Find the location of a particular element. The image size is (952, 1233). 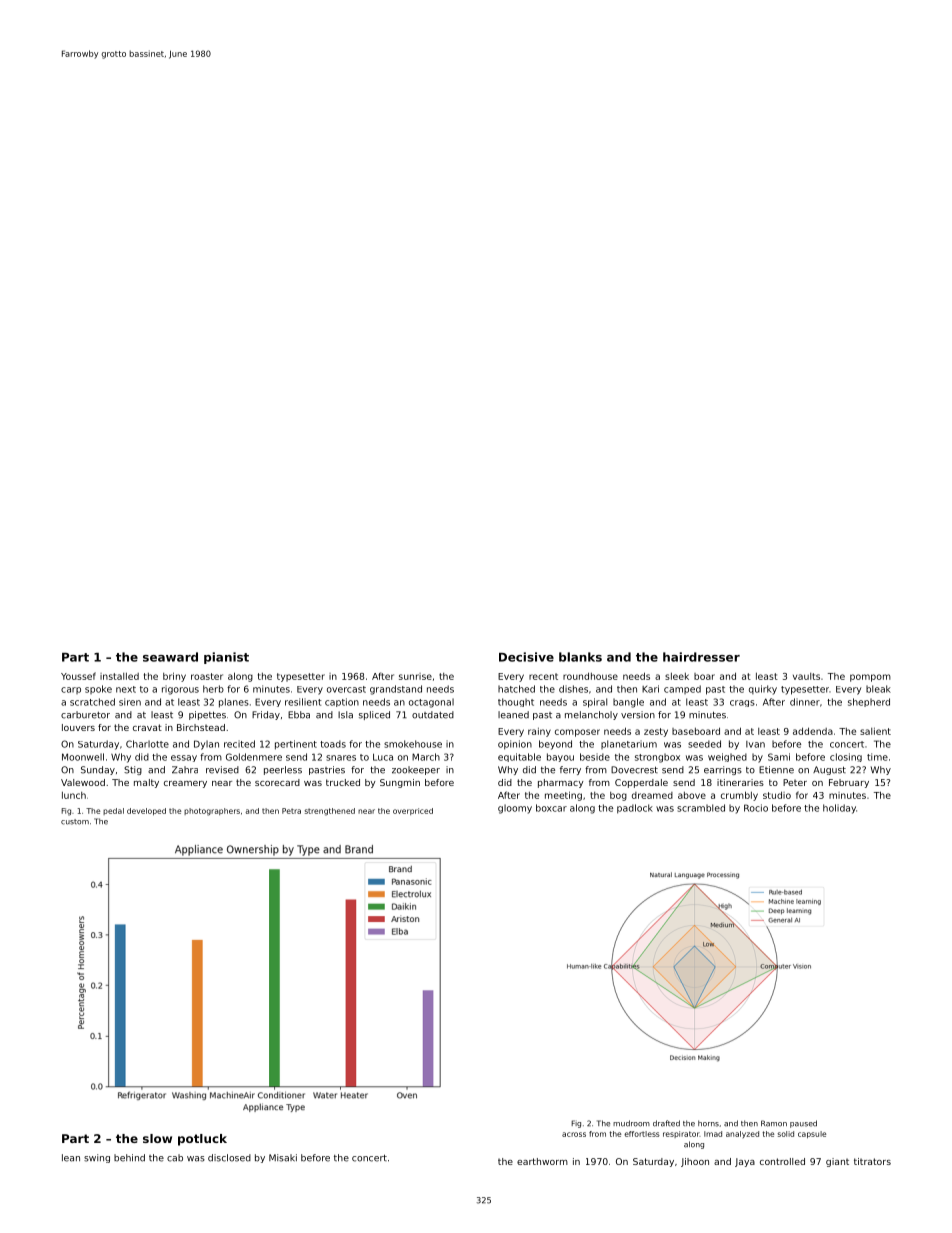

caption is located at coordinates (342, 702).
